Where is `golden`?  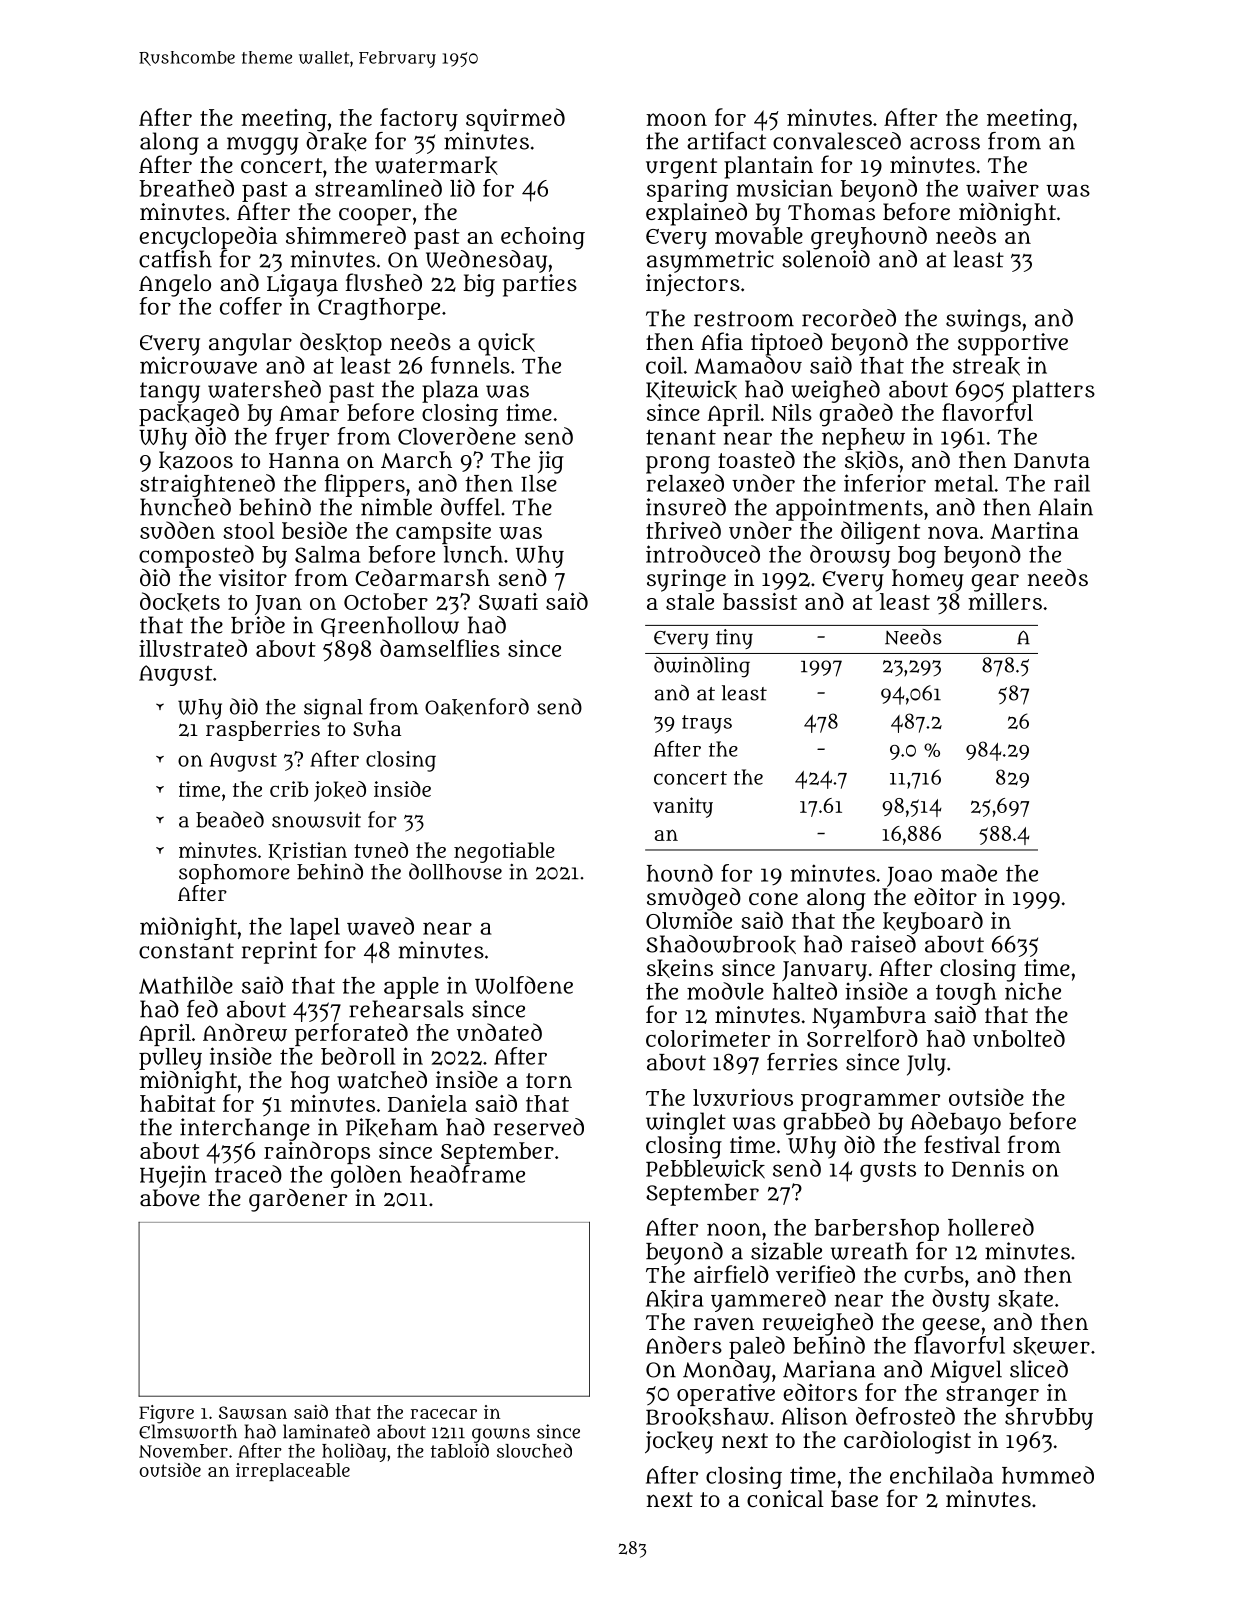
golden is located at coordinates (366, 1176).
